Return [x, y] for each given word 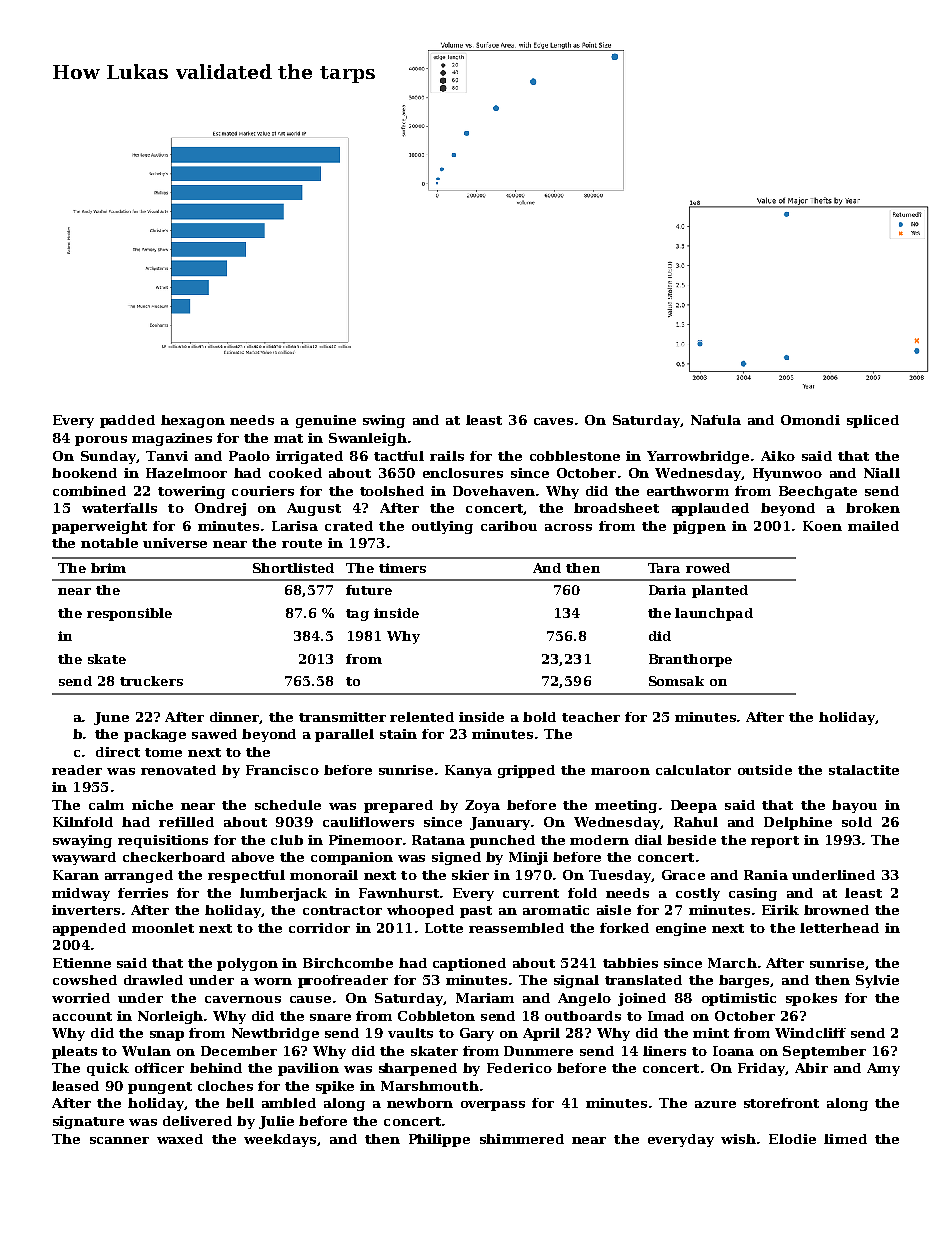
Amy [883, 1069]
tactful [399, 456]
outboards [583, 1016]
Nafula [716, 420]
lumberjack [283, 894]
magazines [172, 439]
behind [216, 1068]
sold [857, 822]
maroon [620, 771]
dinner [235, 718]
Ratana [438, 840]
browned [836, 910]
